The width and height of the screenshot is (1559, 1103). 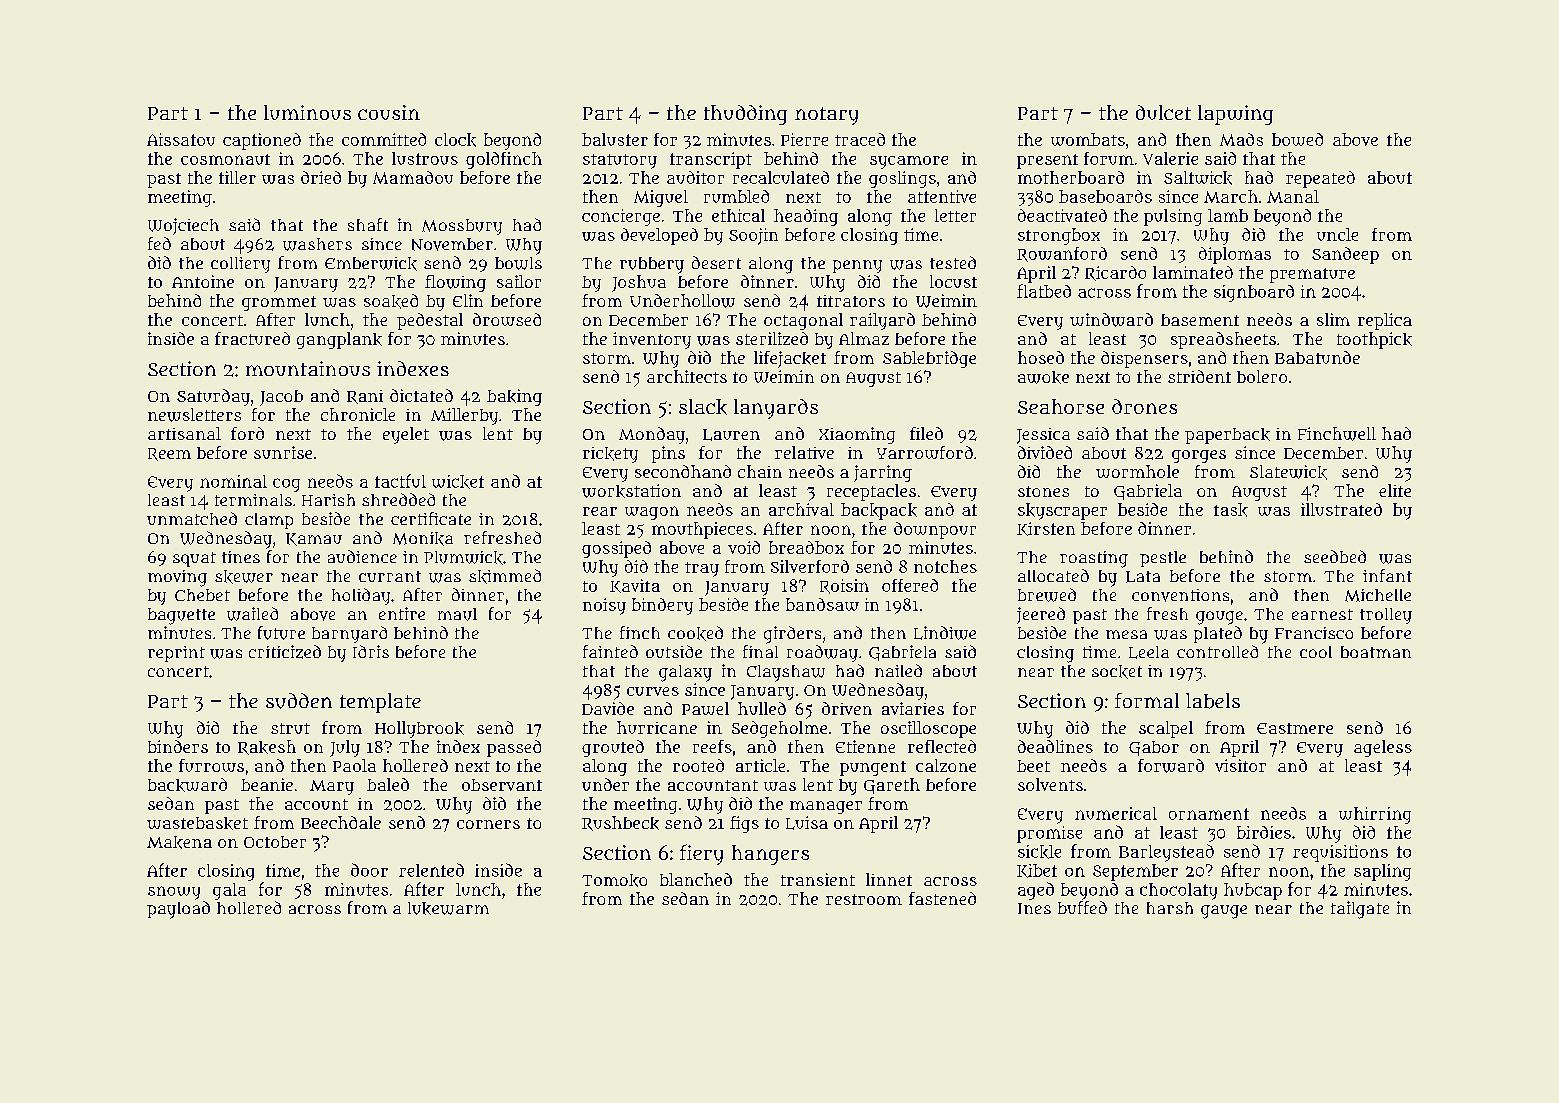 I want to click on bowed, so click(x=1297, y=139).
